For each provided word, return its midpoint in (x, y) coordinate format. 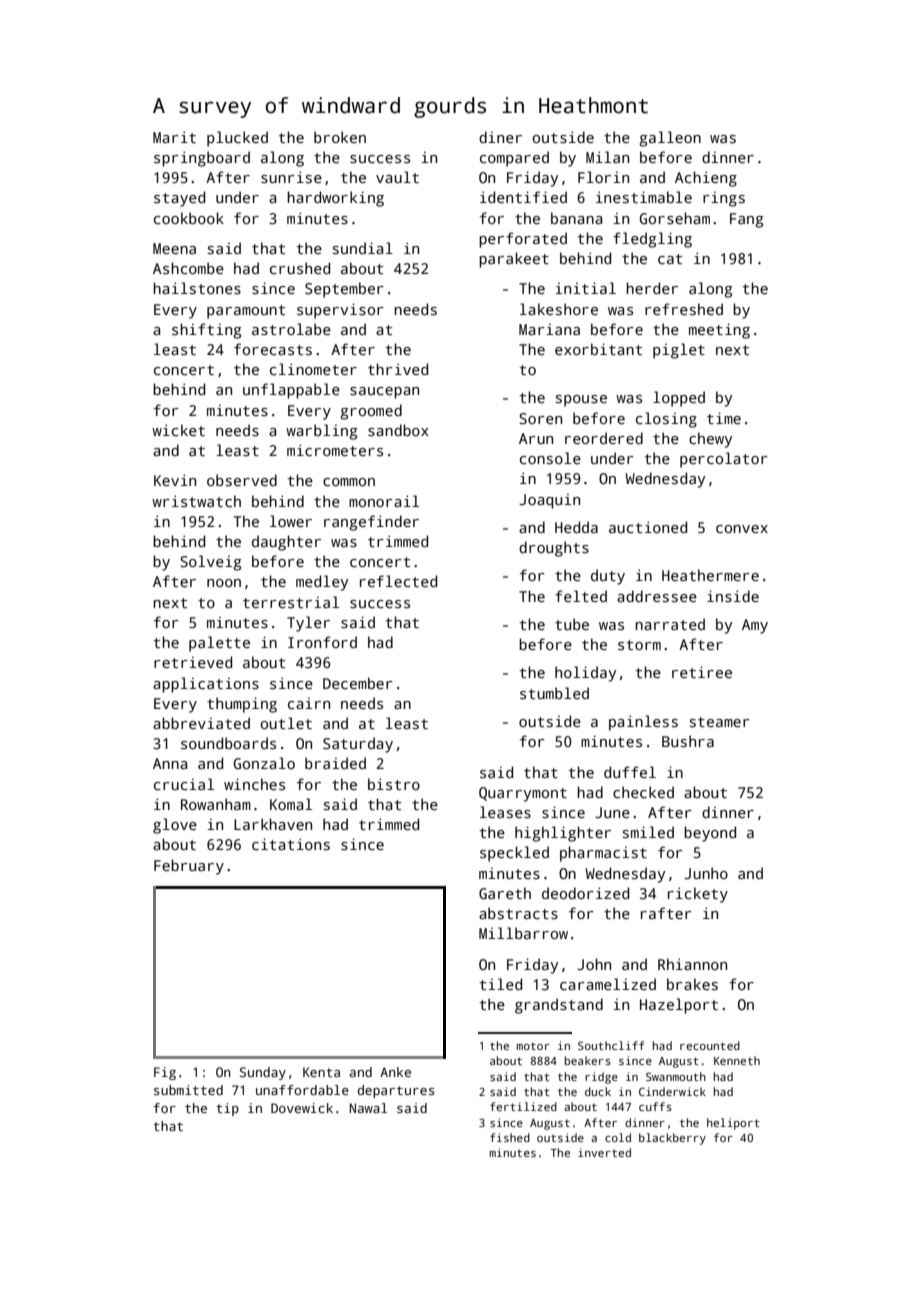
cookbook (189, 218)
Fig (165, 1073)
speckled (514, 854)
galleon (670, 139)
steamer (720, 722)
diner (500, 137)
